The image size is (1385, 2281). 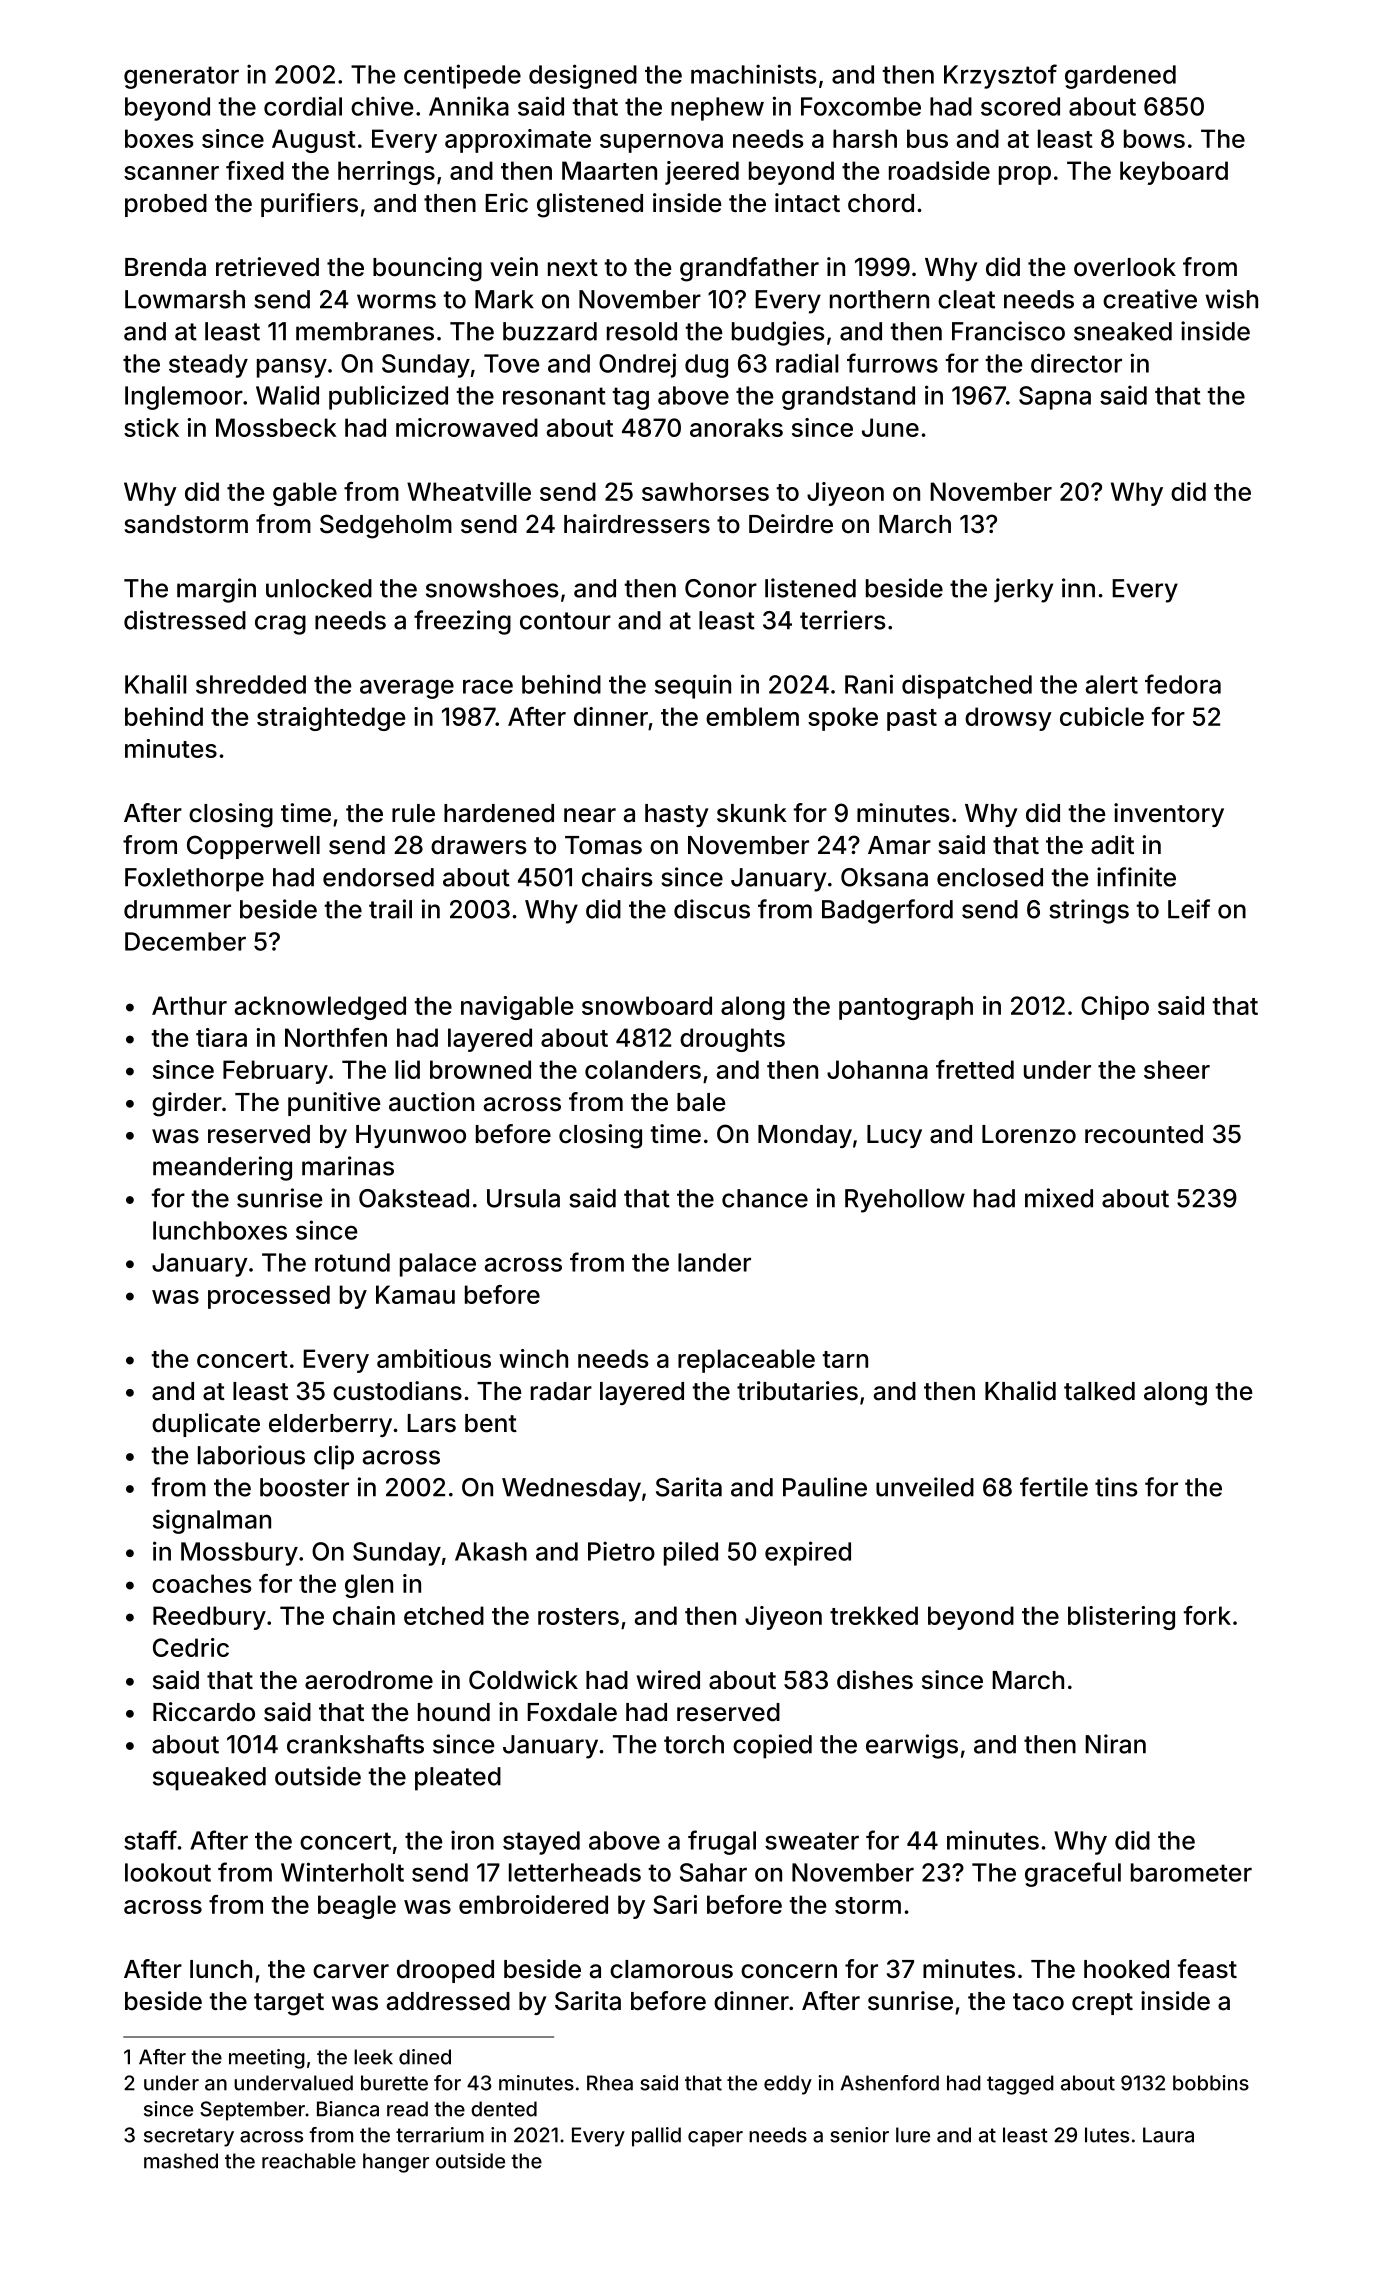 What do you see at coordinates (1177, 1069) in the screenshot?
I see `sheer` at bounding box center [1177, 1069].
